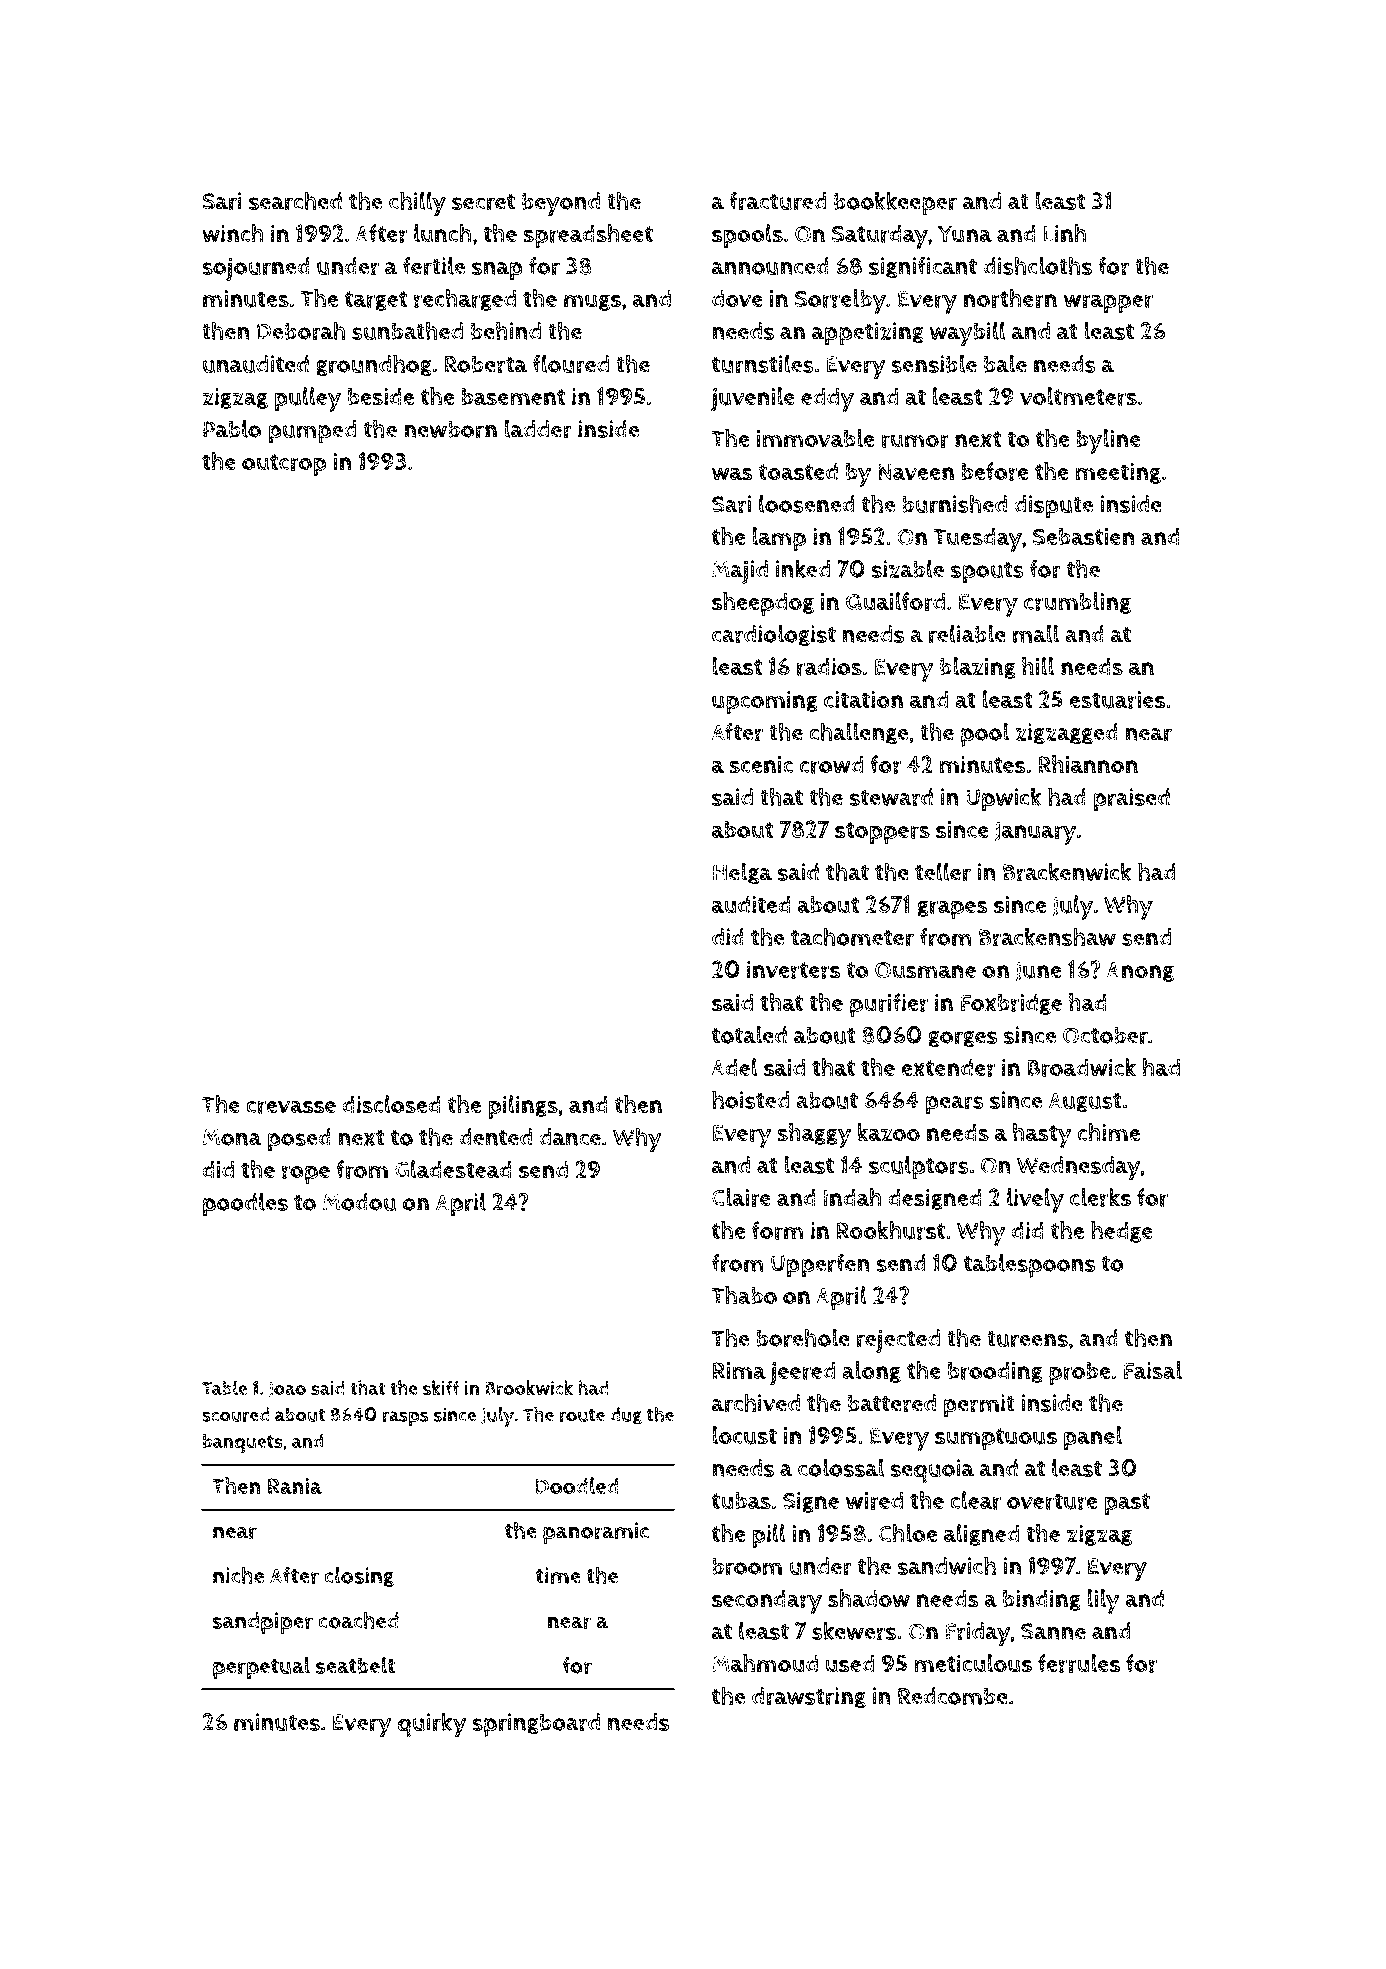  What do you see at coordinates (450, 429) in the image?
I see `newborn` at bounding box center [450, 429].
